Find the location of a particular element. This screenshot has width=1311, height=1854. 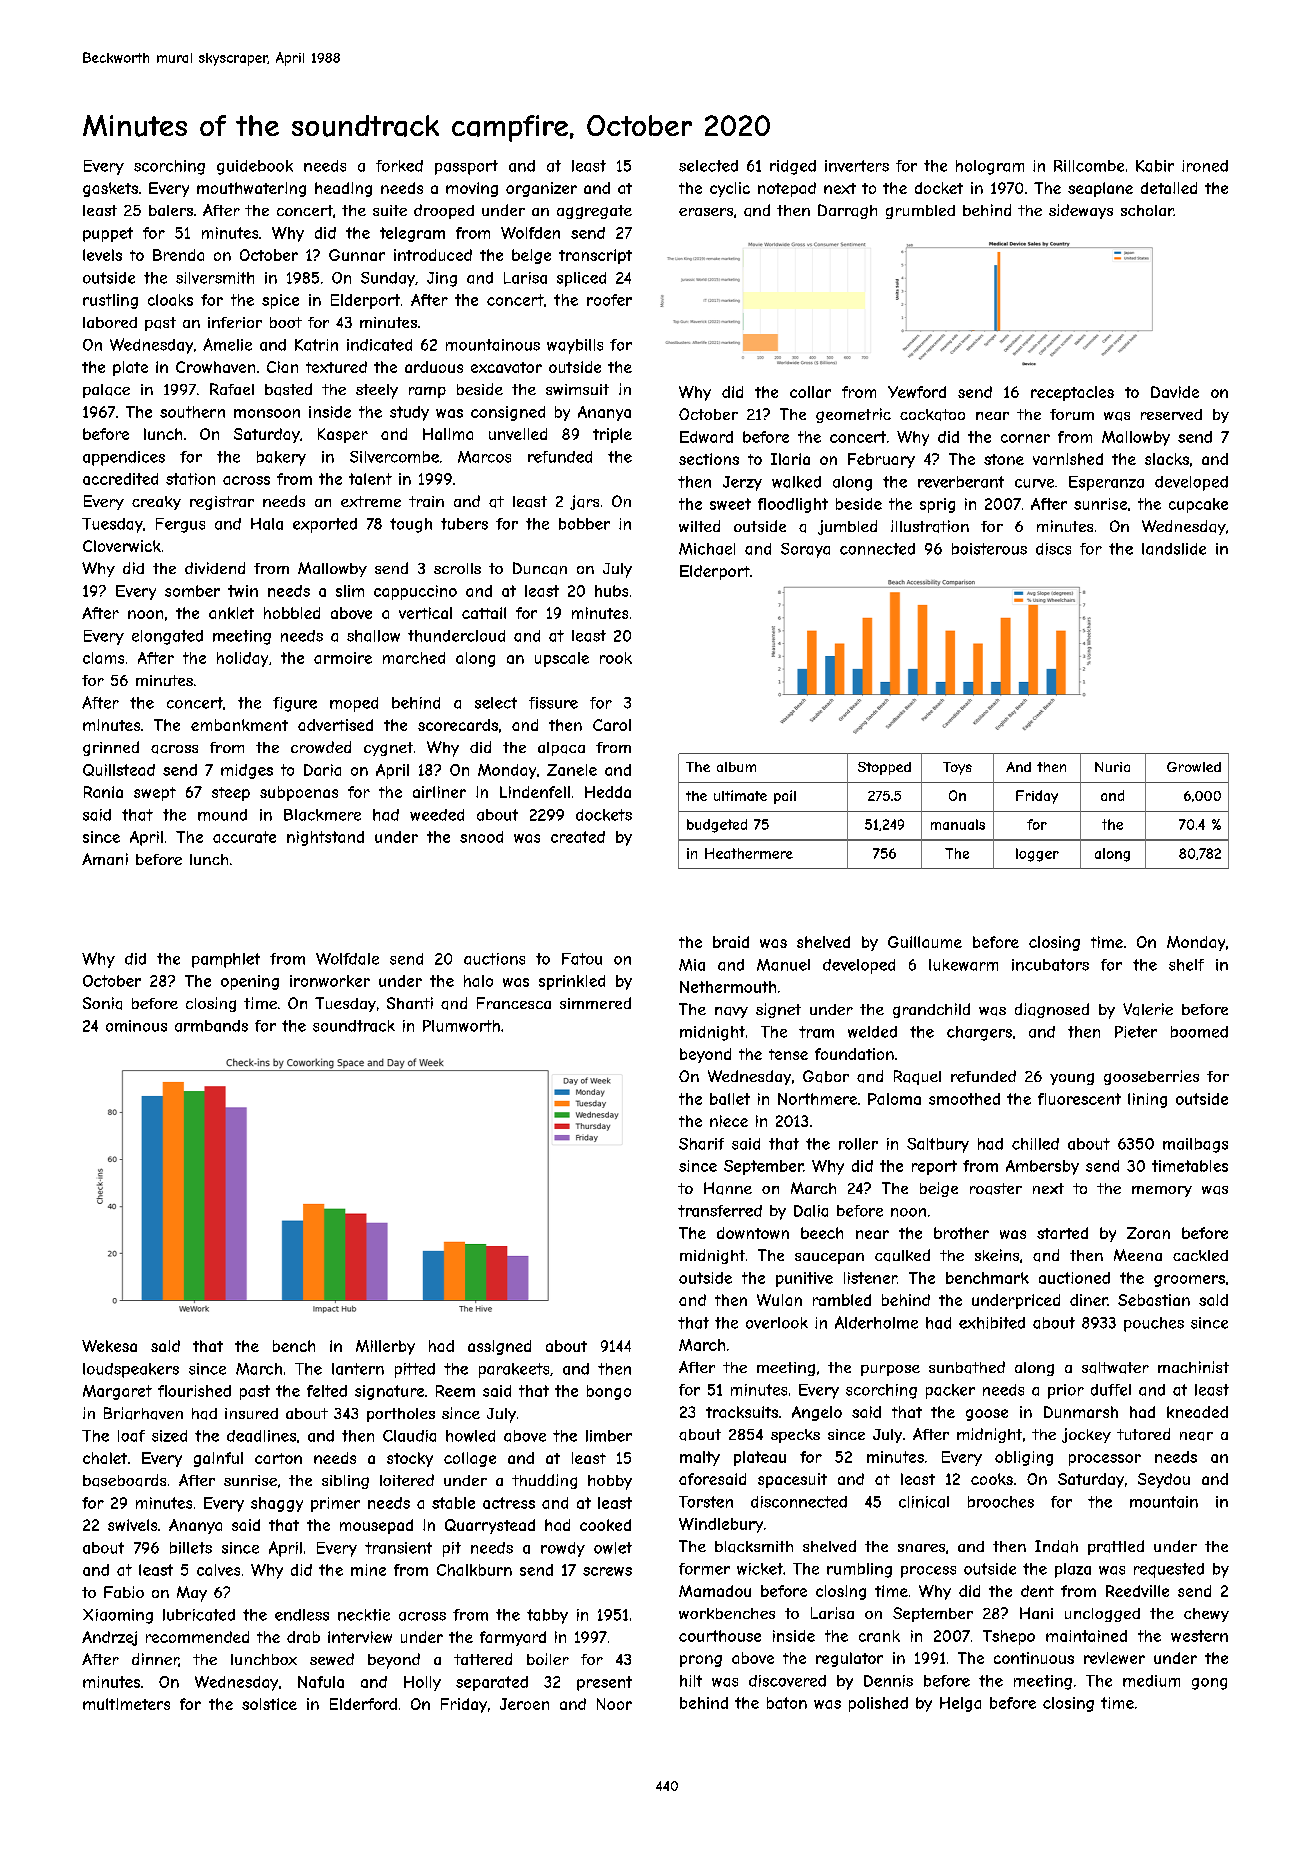

Shanti is located at coordinates (410, 1003).
